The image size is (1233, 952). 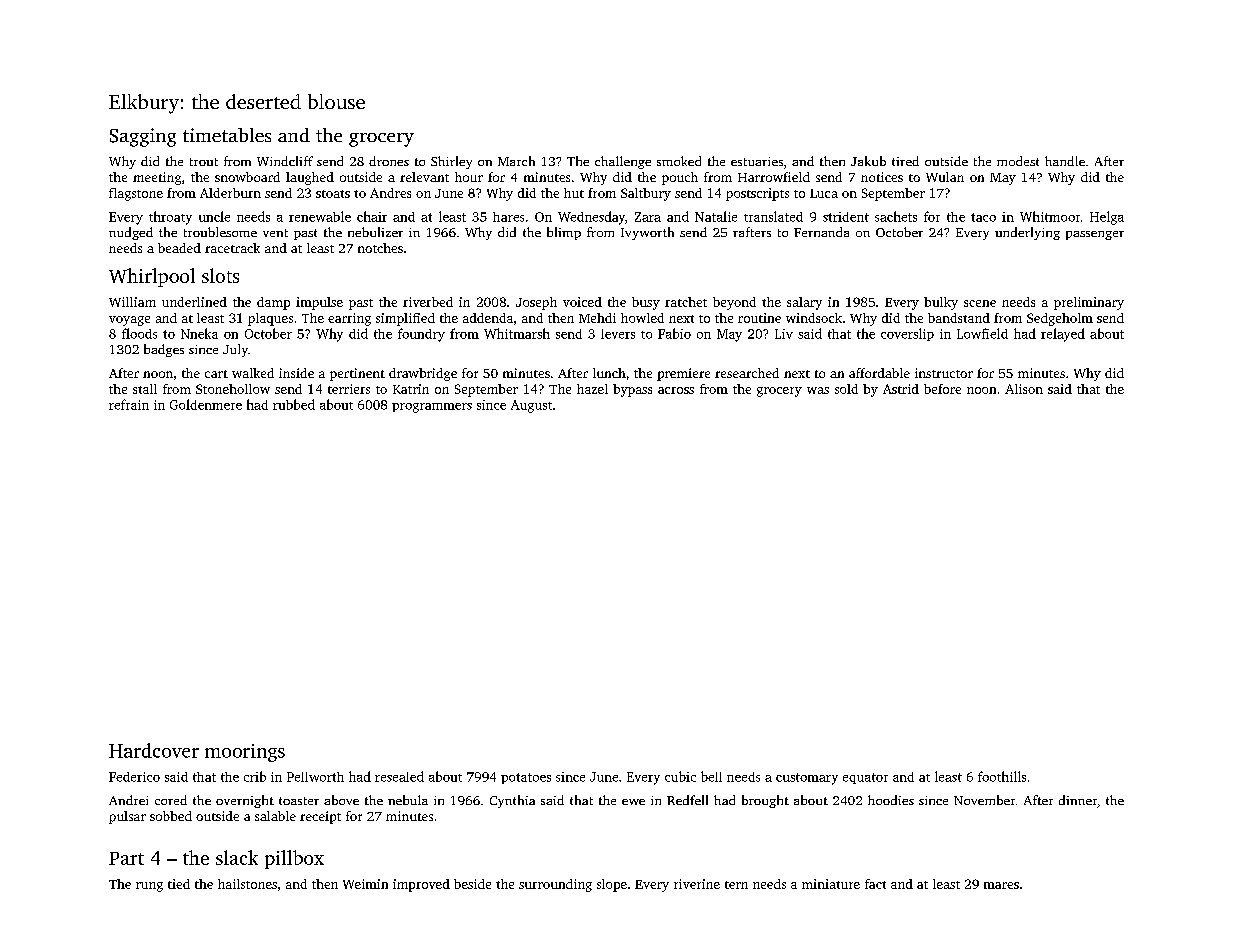 I want to click on moorings, so click(x=245, y=753).
